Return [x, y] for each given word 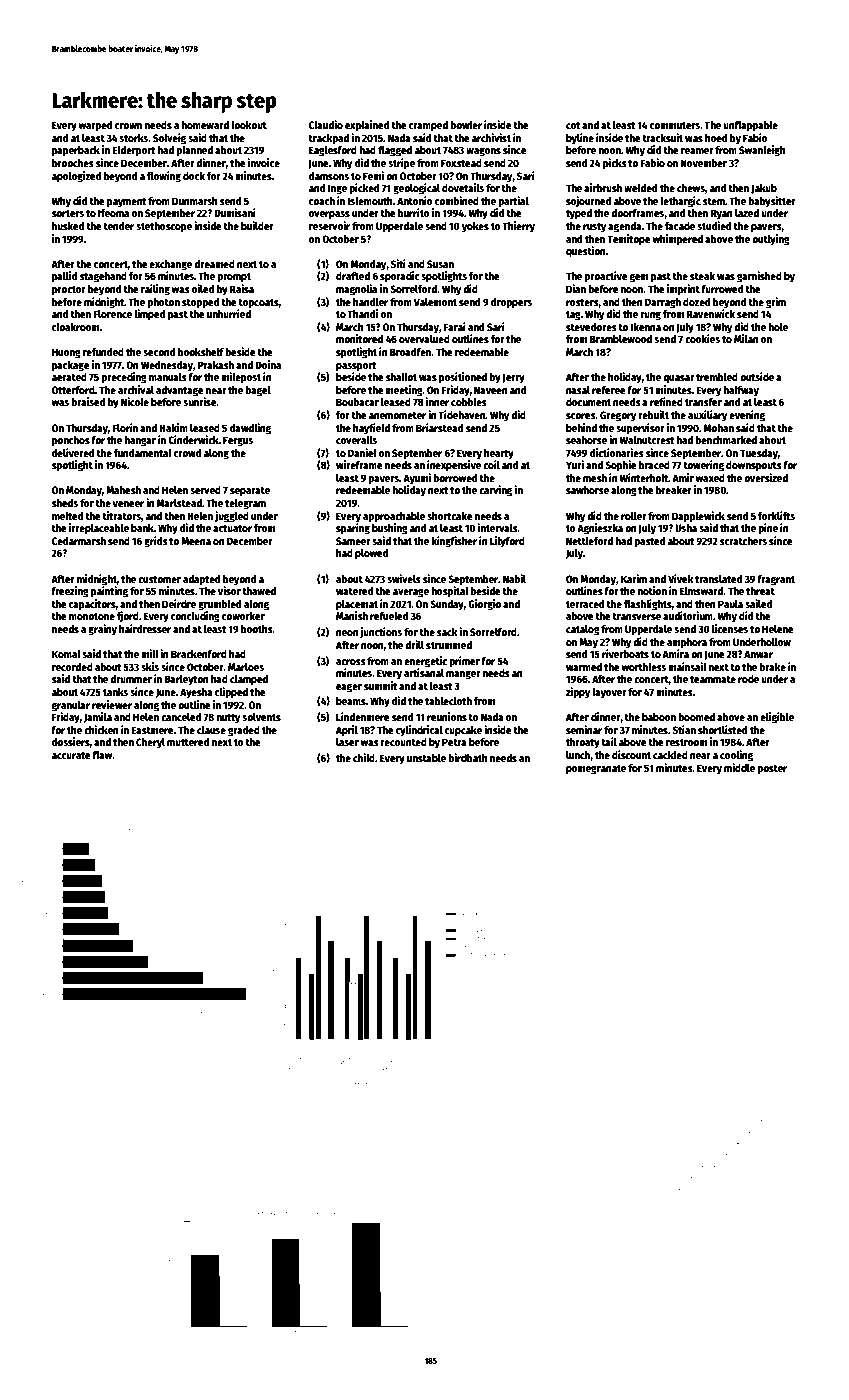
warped [95, 126]
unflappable [750, 126]
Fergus [238, 441]
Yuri [575, 464]
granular [71, 706]
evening [747, 416]
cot [573, 125]
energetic [425, 662]
